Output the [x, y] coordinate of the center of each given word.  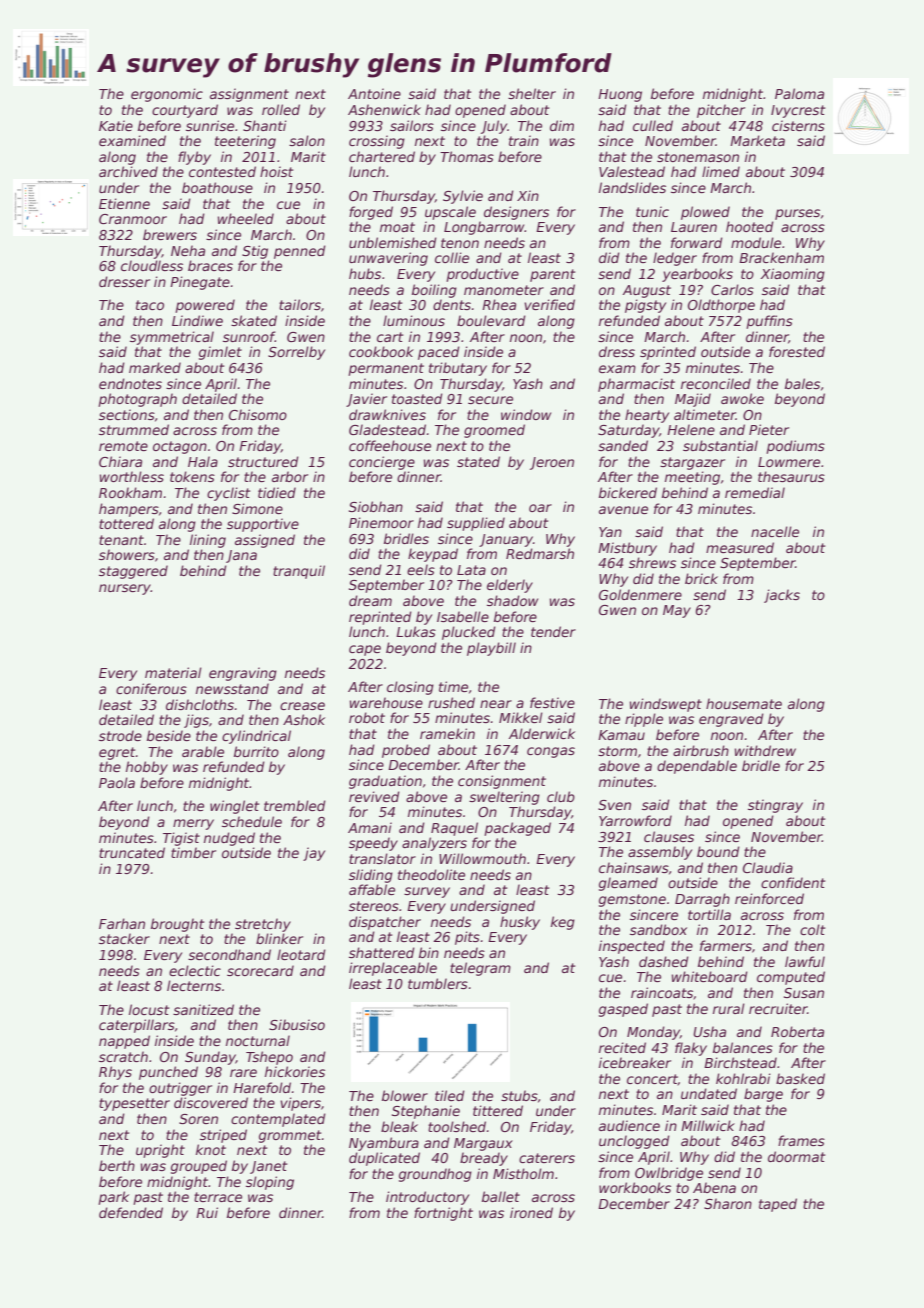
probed [406, 751]
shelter [532, 93]
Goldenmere [640, 594]
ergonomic [167, 95]
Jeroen [552, 463]
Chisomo [258, 414]
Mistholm [523, 1173]
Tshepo [269, 1058]
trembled [295, 805]
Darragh [702, 900]
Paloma [799, 93]
